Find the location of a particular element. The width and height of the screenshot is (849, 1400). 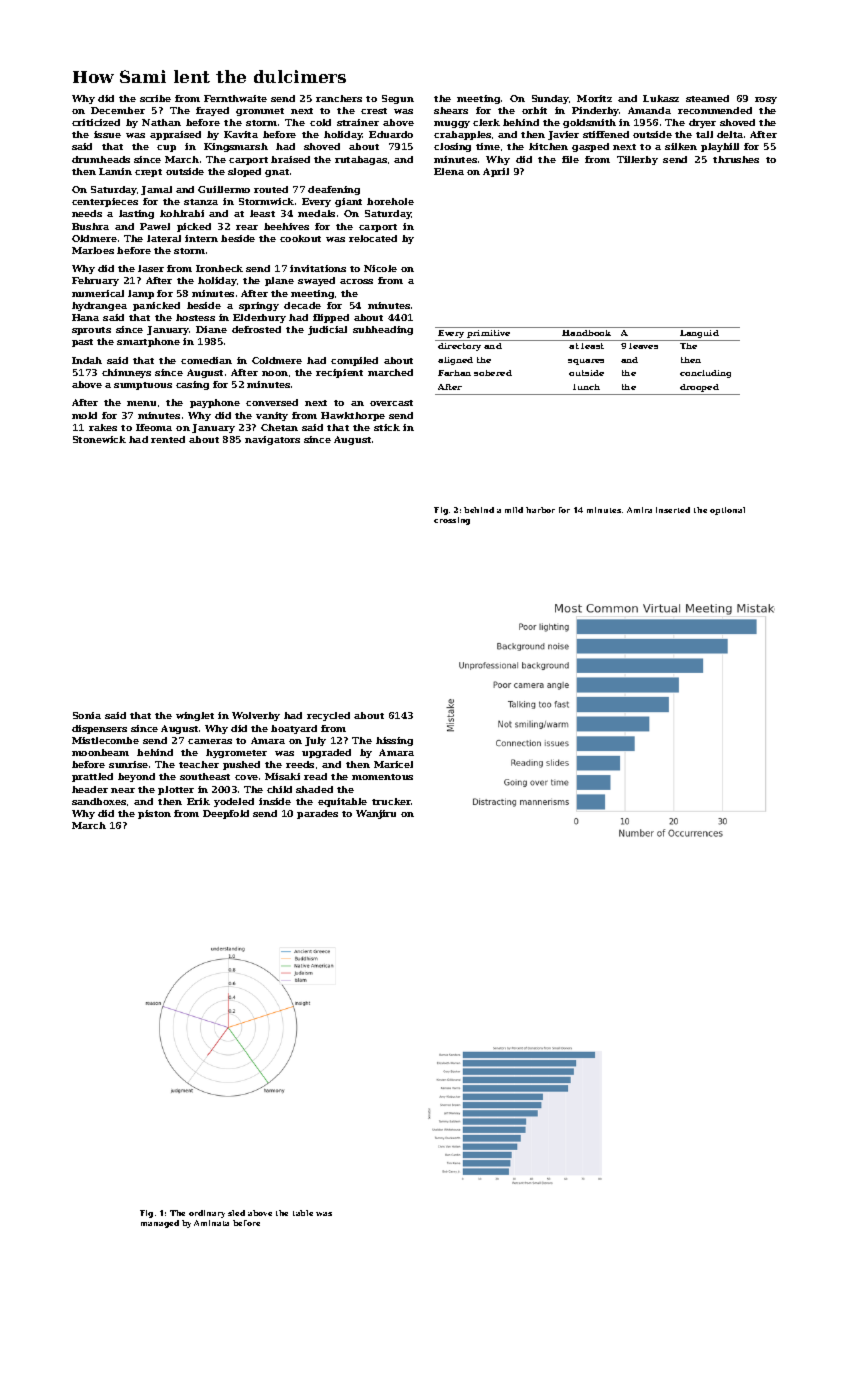

parades is located at coordinates (317, 814).
